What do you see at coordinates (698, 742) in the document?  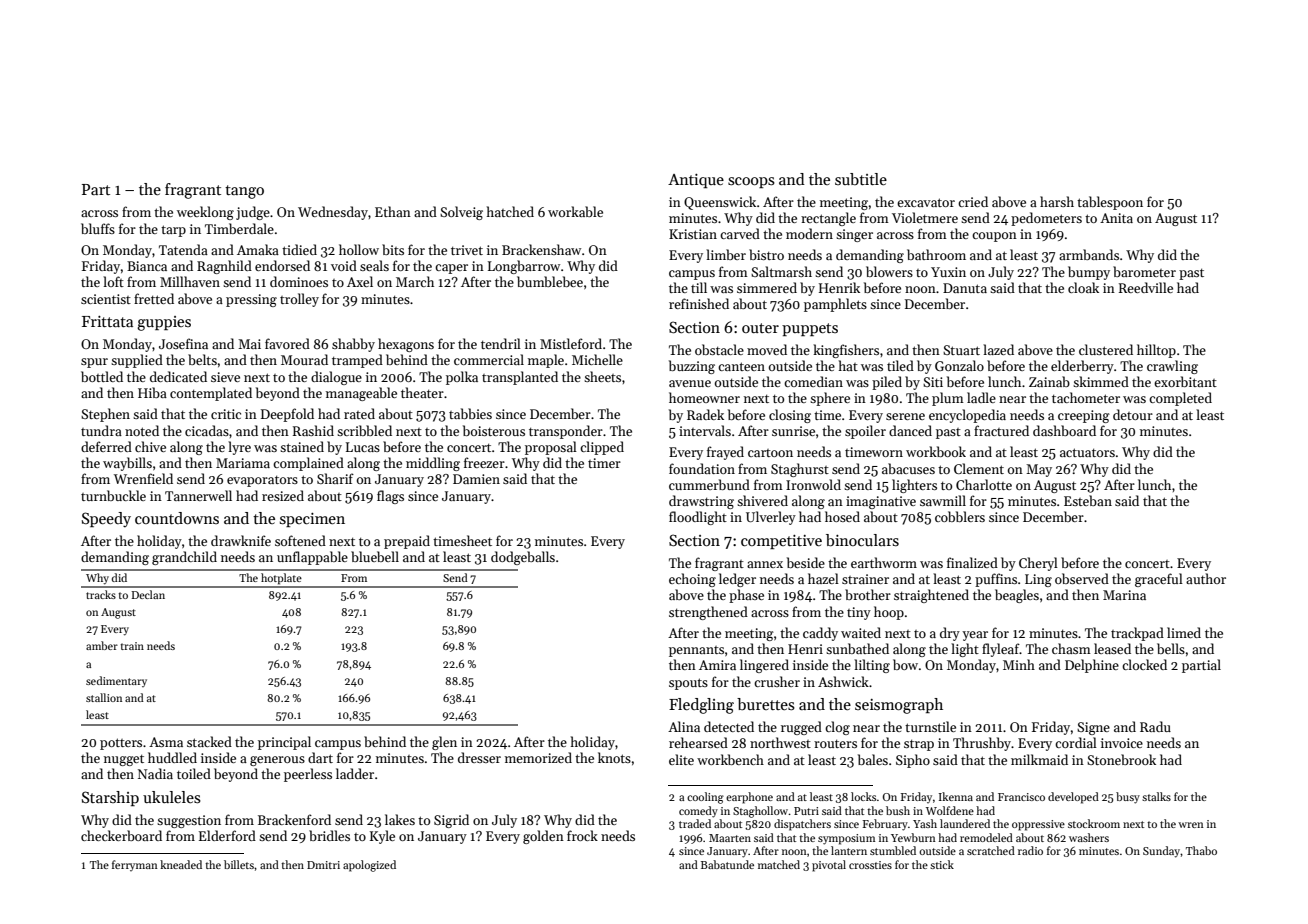 I see `rehearsed` at bounding box center [698, 742].
